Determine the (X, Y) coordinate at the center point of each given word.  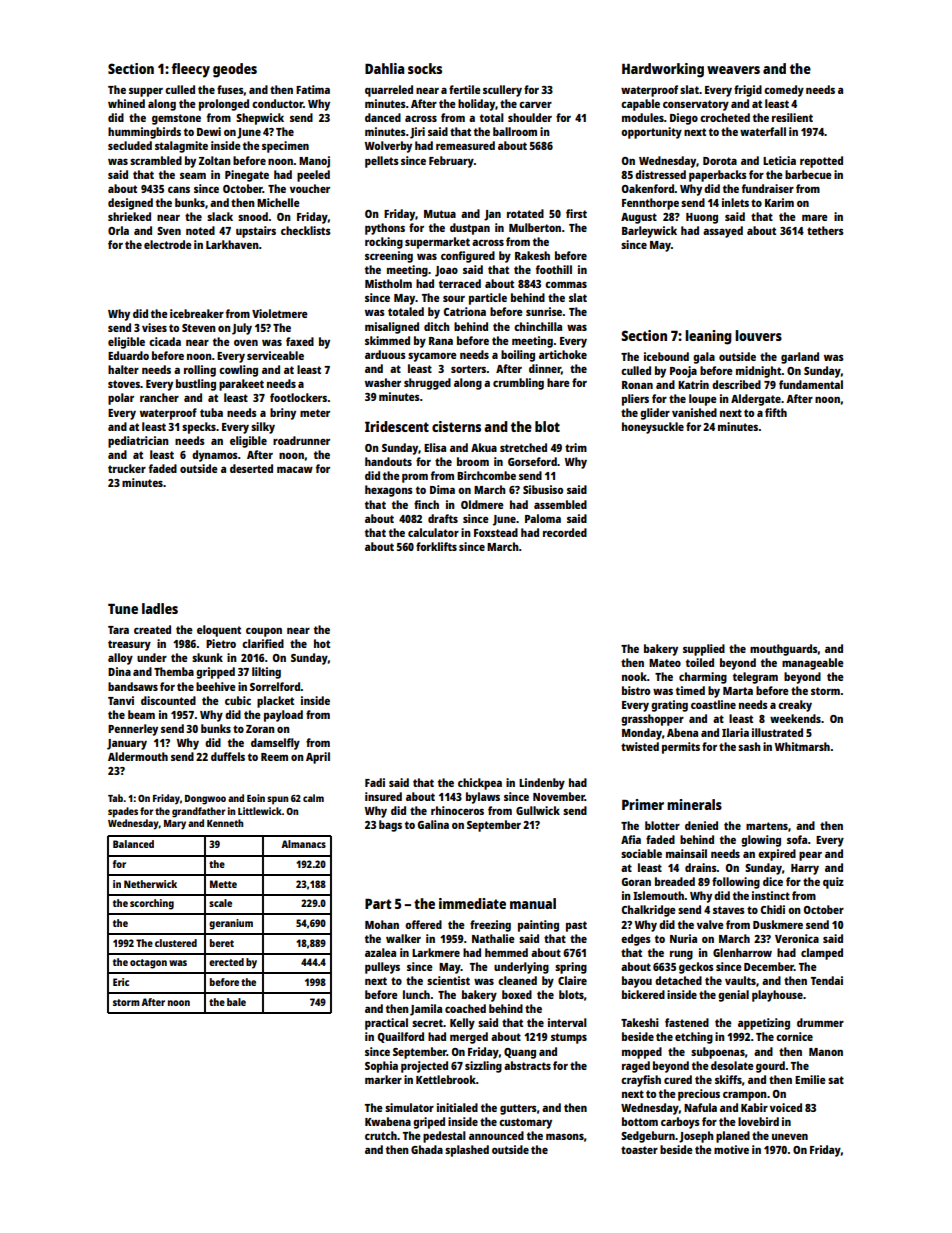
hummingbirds (144, 133)
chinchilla (538, 326)
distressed (660, 174)
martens (767, 826)
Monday (642, 734)
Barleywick (649, 232)
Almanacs (303, 844)
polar (121, 399)
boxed (517, 994)
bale (236, 1002)
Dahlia (384, 68)
